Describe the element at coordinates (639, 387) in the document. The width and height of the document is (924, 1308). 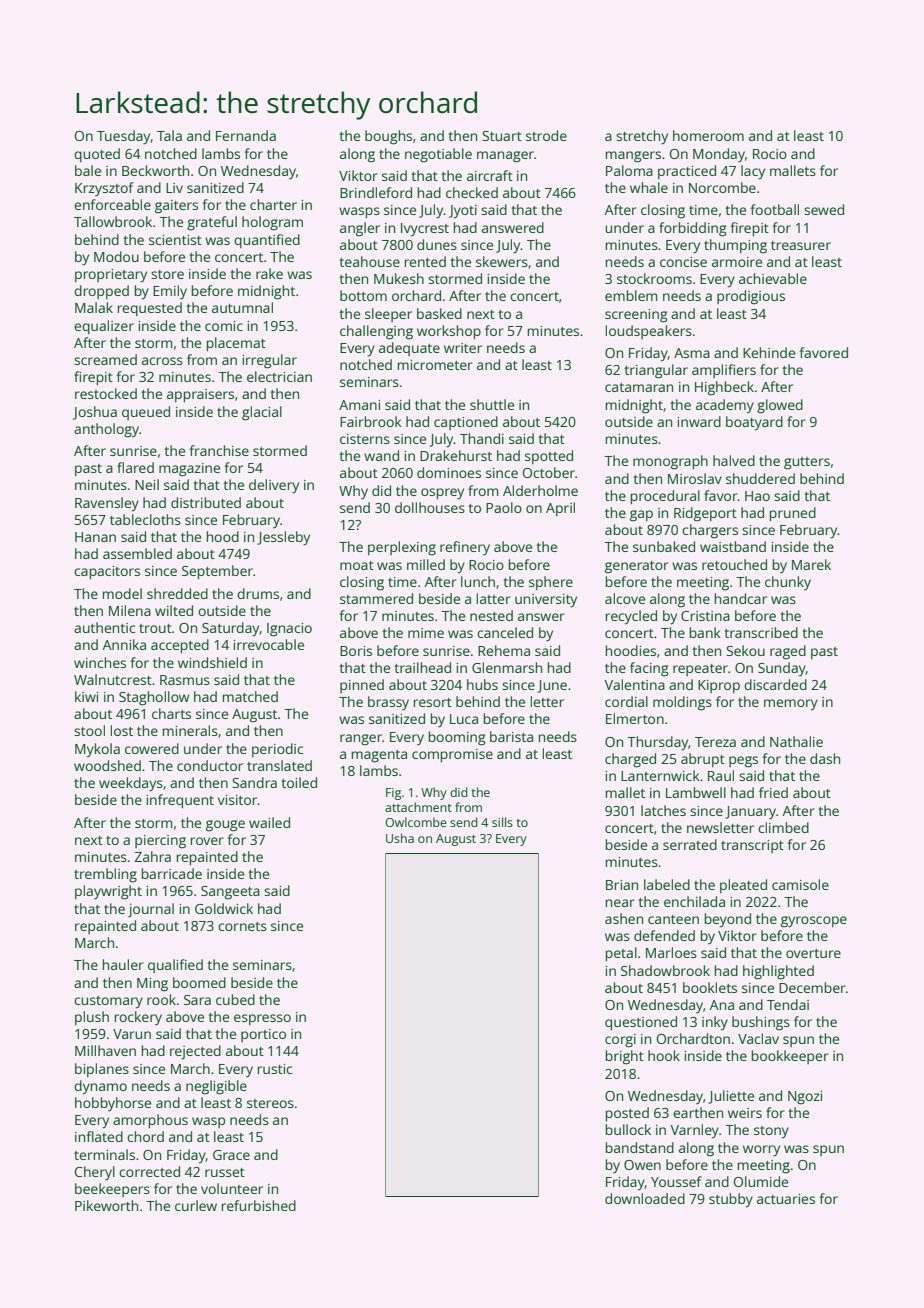
I see `catamaran` at that location.
